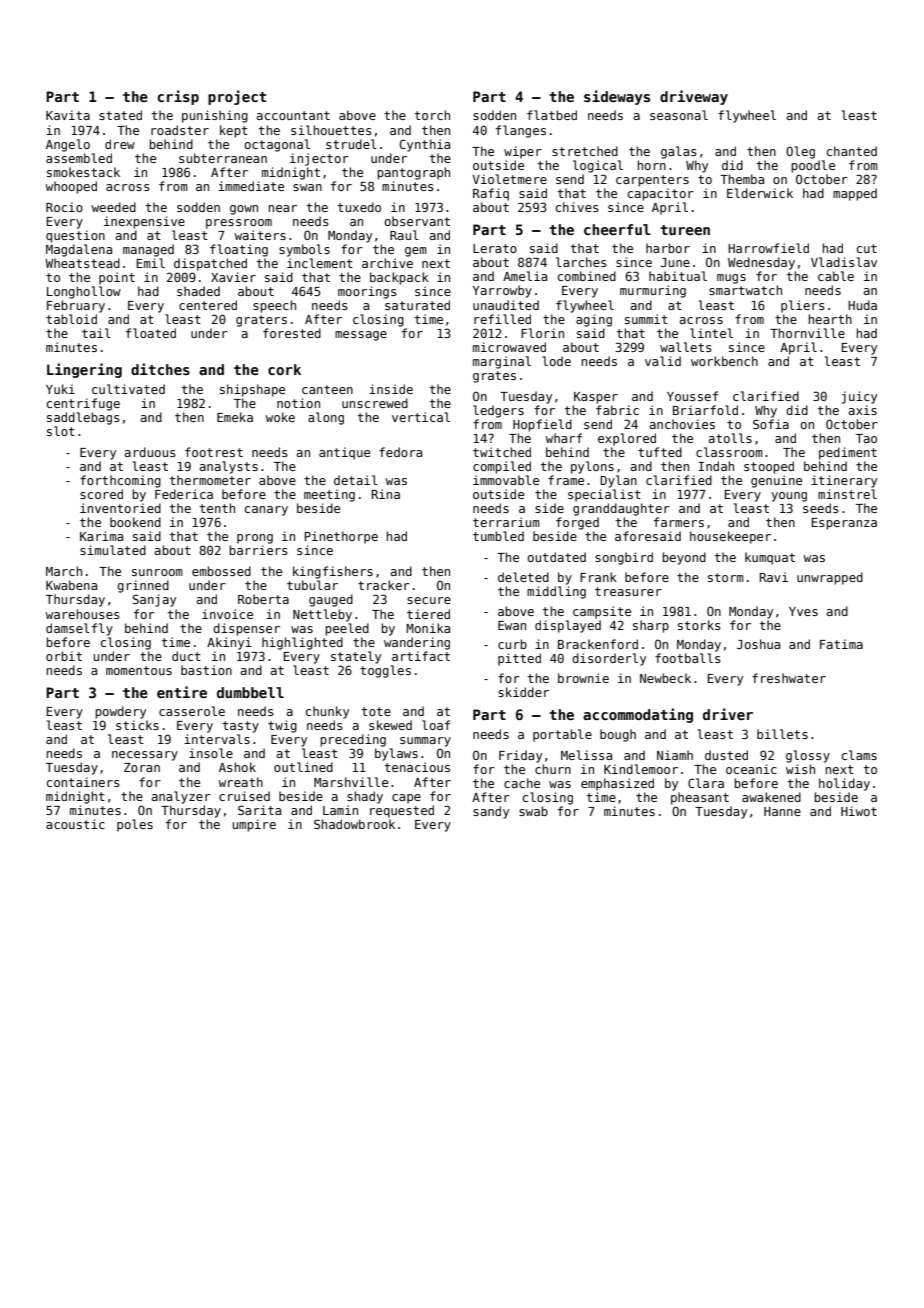 This document has height=1308, width=924. What do you see at coordinates (120, 481) in the document?
I see `forthcoming` at bounding box center [120, 481].
